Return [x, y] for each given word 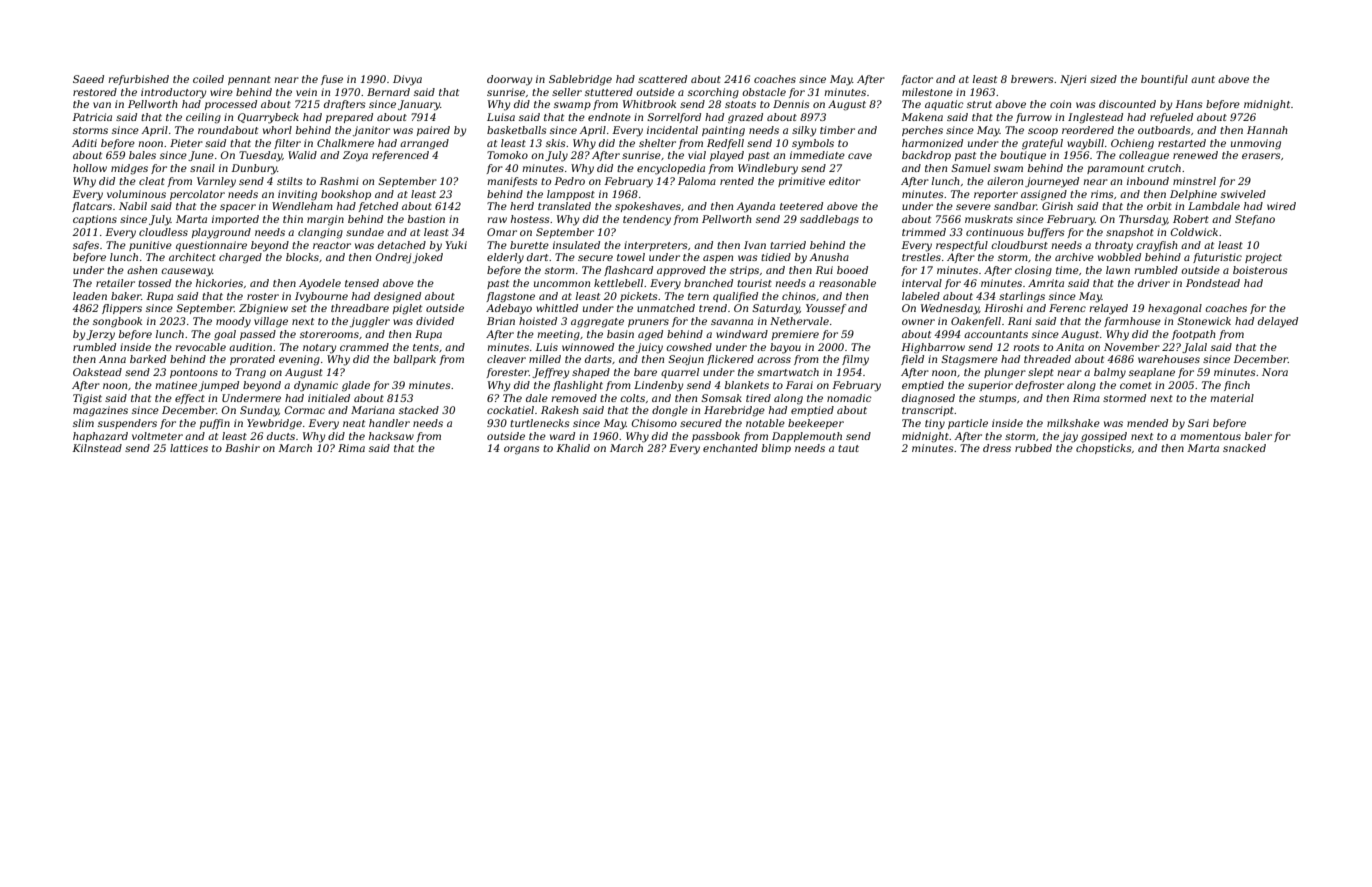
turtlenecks [540, 423]
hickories [219, 283]
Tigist [87, 399]
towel [631, 257]
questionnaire [211, 246]
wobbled [1119, 257]
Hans [1189, 104]
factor [917, 80]
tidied [776, 257]
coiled [208, 79]
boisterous [1260, 270]
